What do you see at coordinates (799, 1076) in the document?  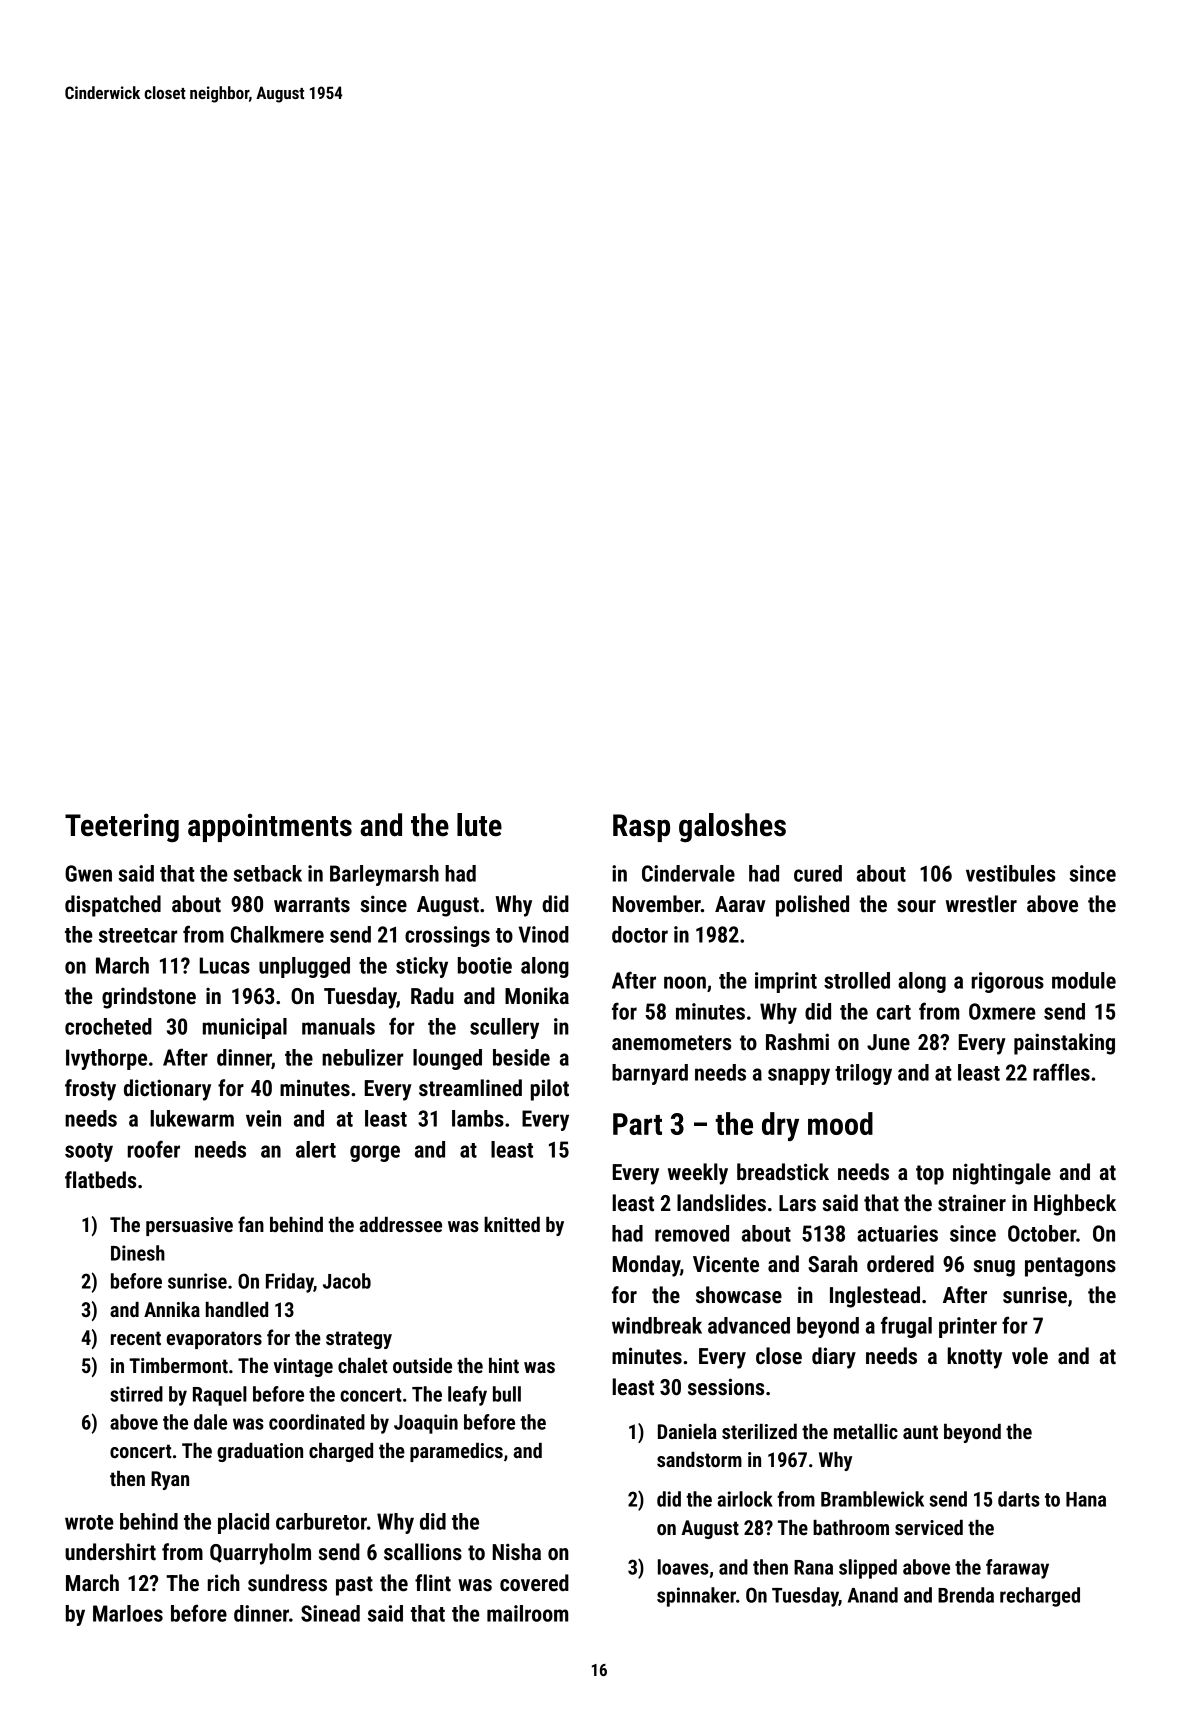 I see `snappy` at bounding box center [799, 1076].
